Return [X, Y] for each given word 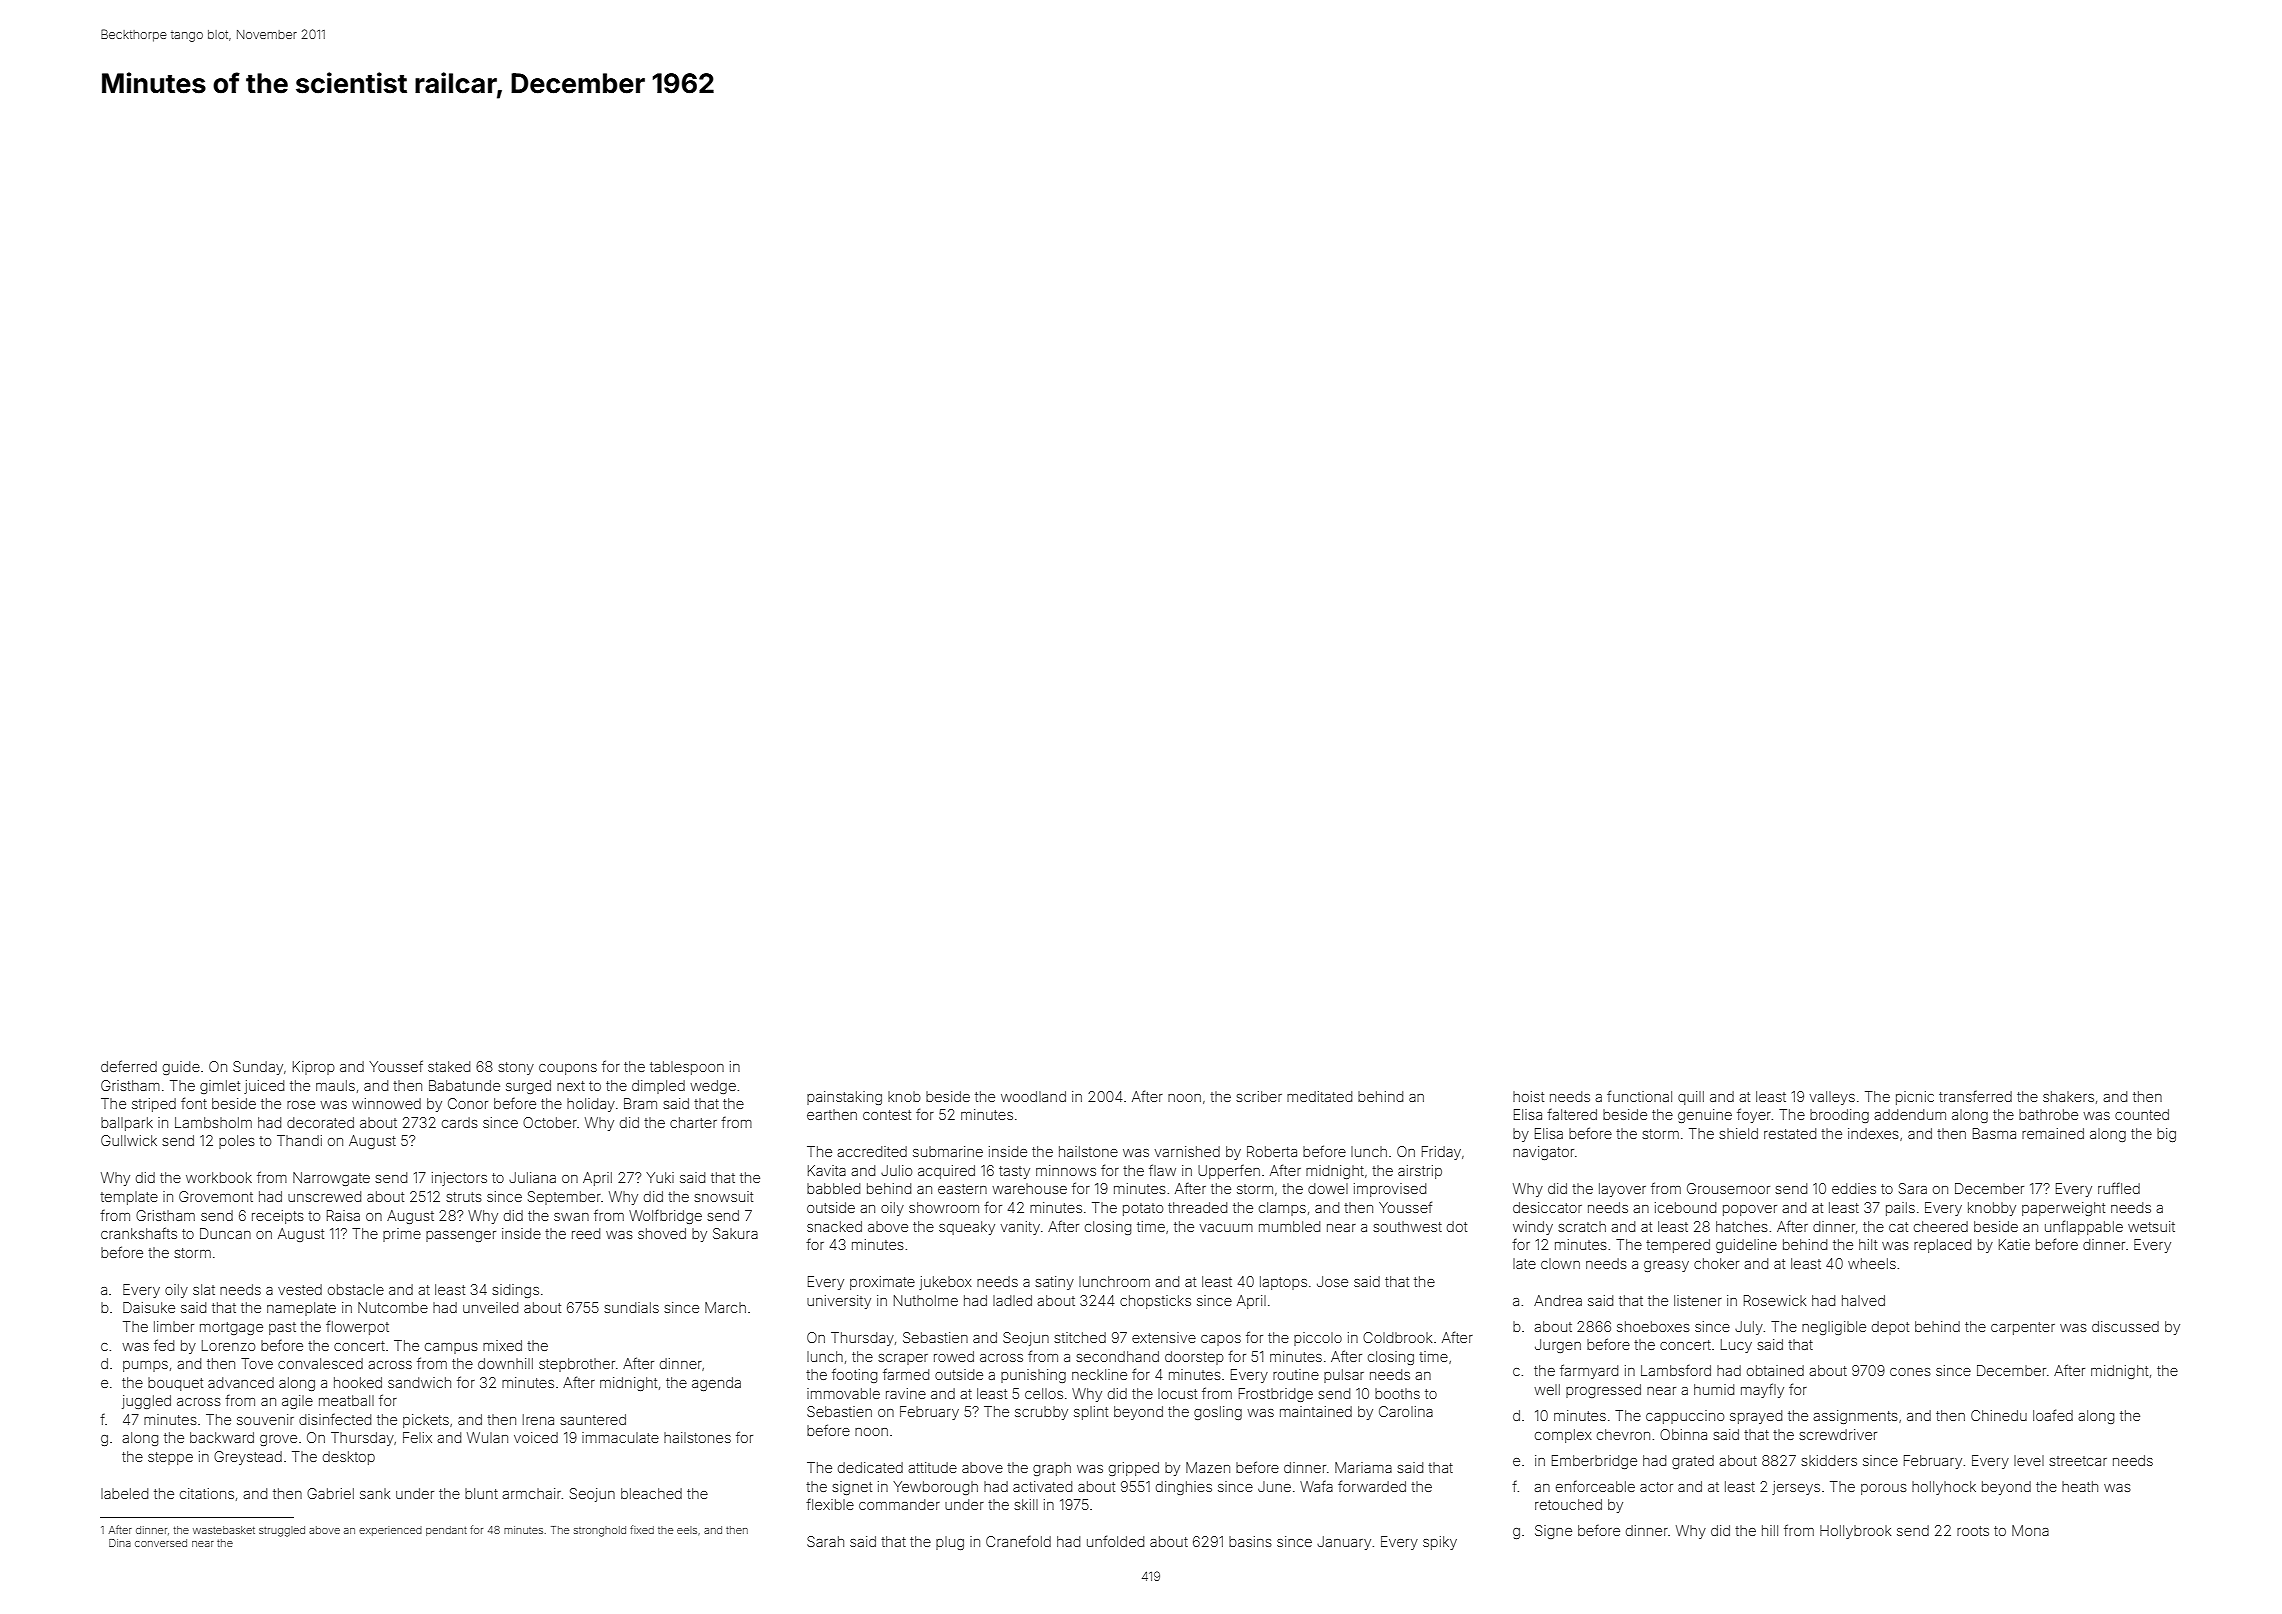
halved [1863, 1300]
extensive [1164, 1337]
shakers [2068, 1096]
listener [1698, 1300]
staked [449, 1066]
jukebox [945, 1283]
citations [207, 1493]
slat [204, 1289]
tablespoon [687, 1068]
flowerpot [357, 1327]
